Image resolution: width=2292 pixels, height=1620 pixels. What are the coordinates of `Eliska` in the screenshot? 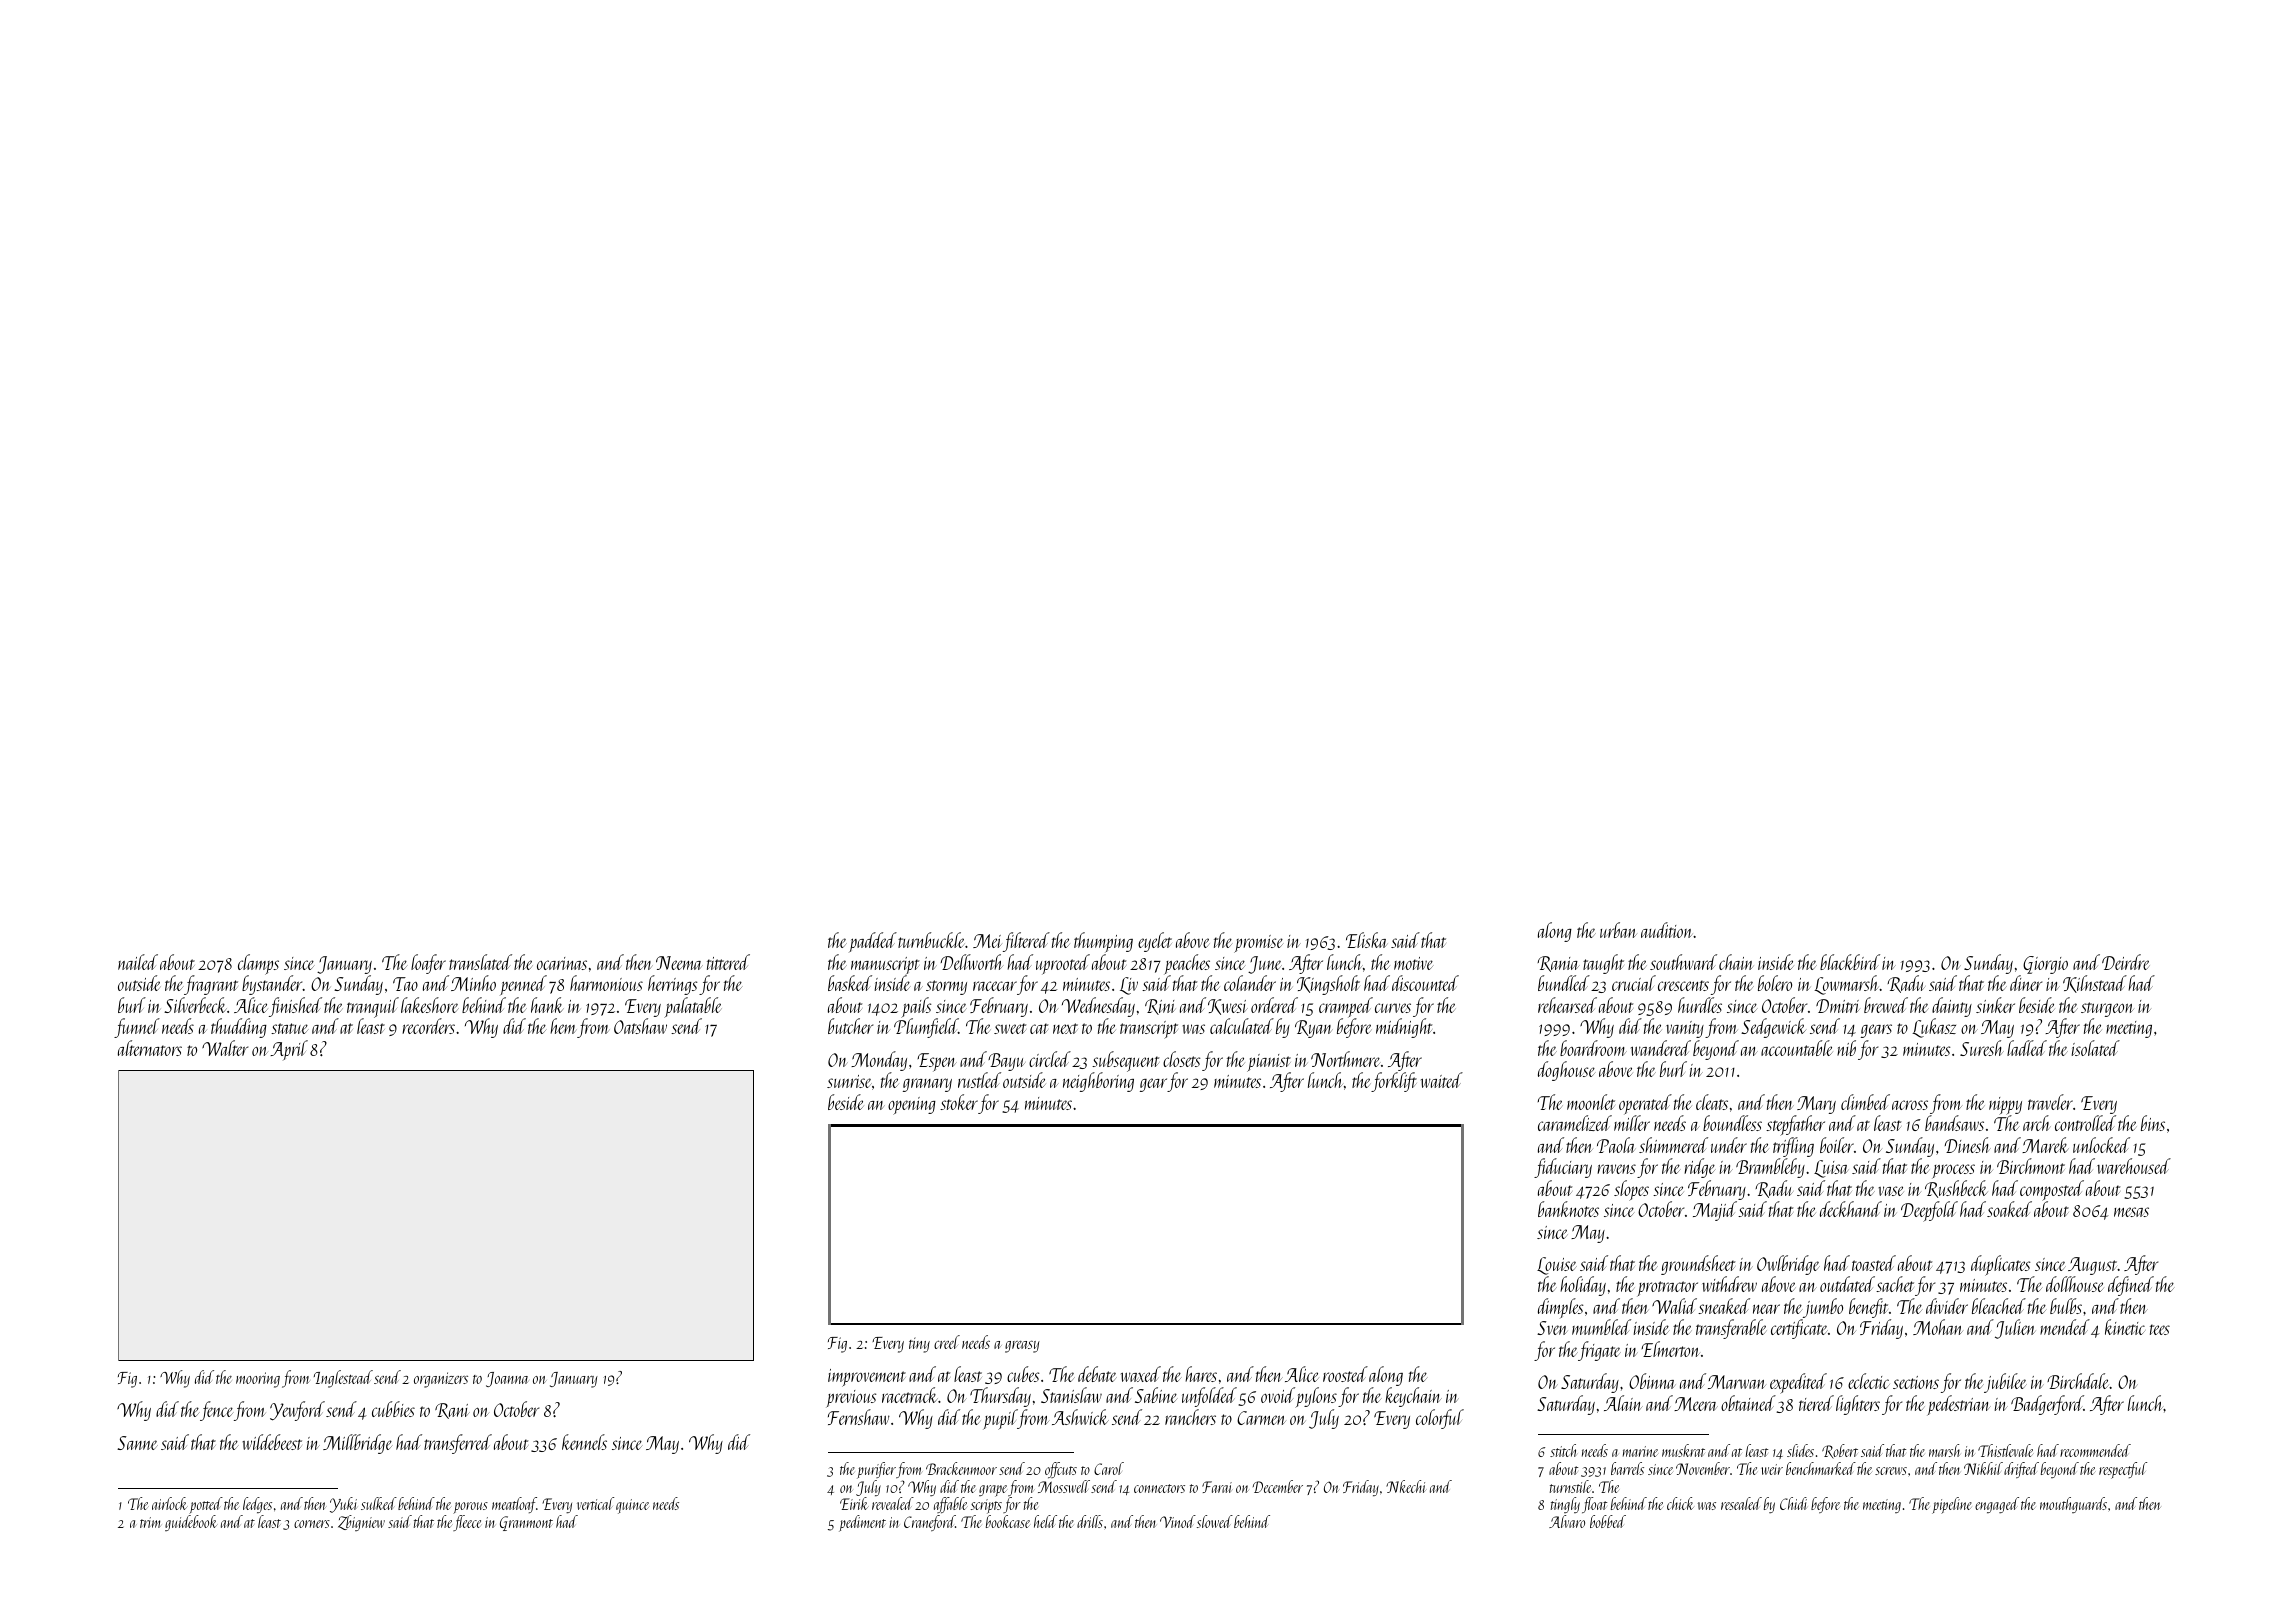 It's located at (1366, 940).
